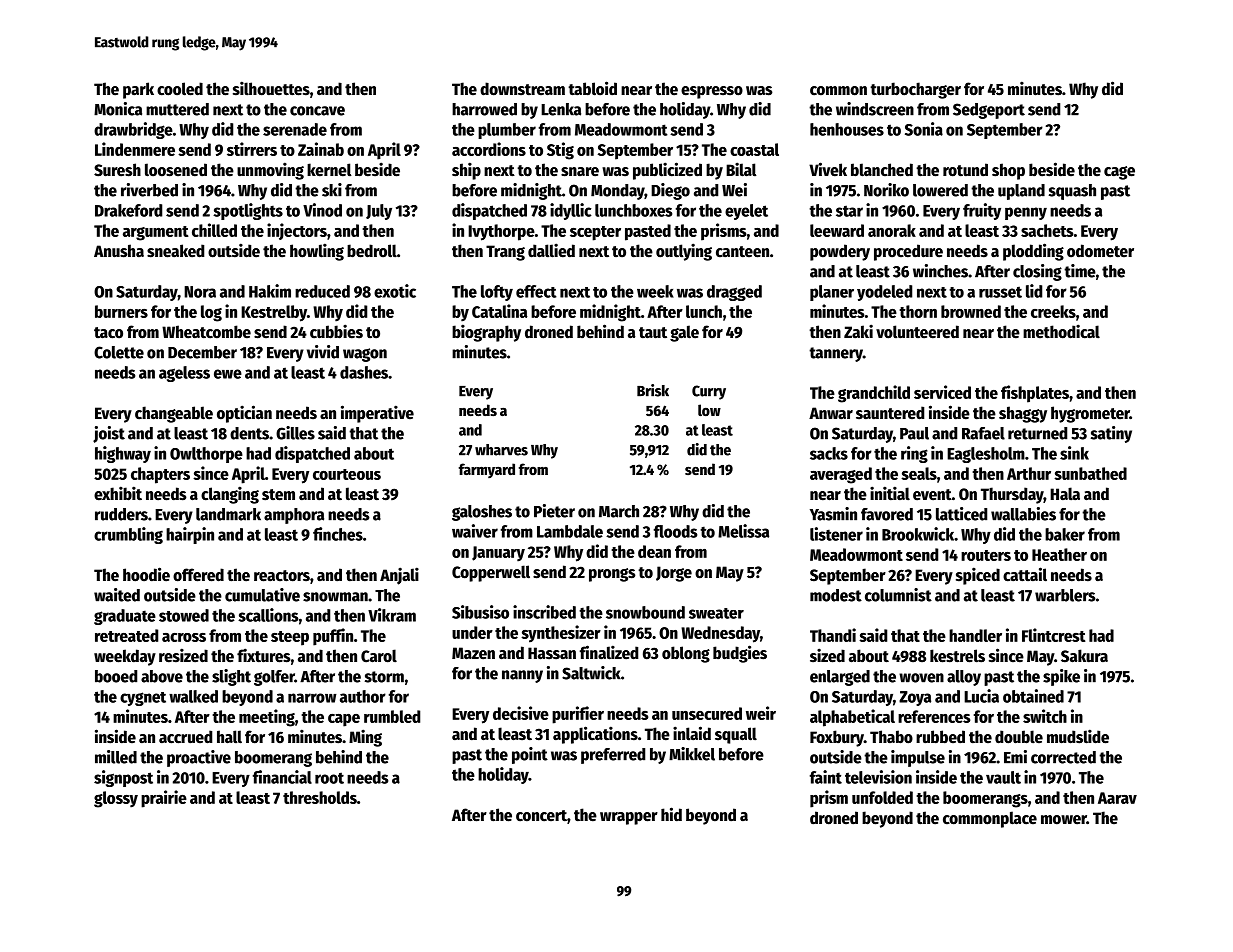  I want to click on concave, so click(317, 111).
